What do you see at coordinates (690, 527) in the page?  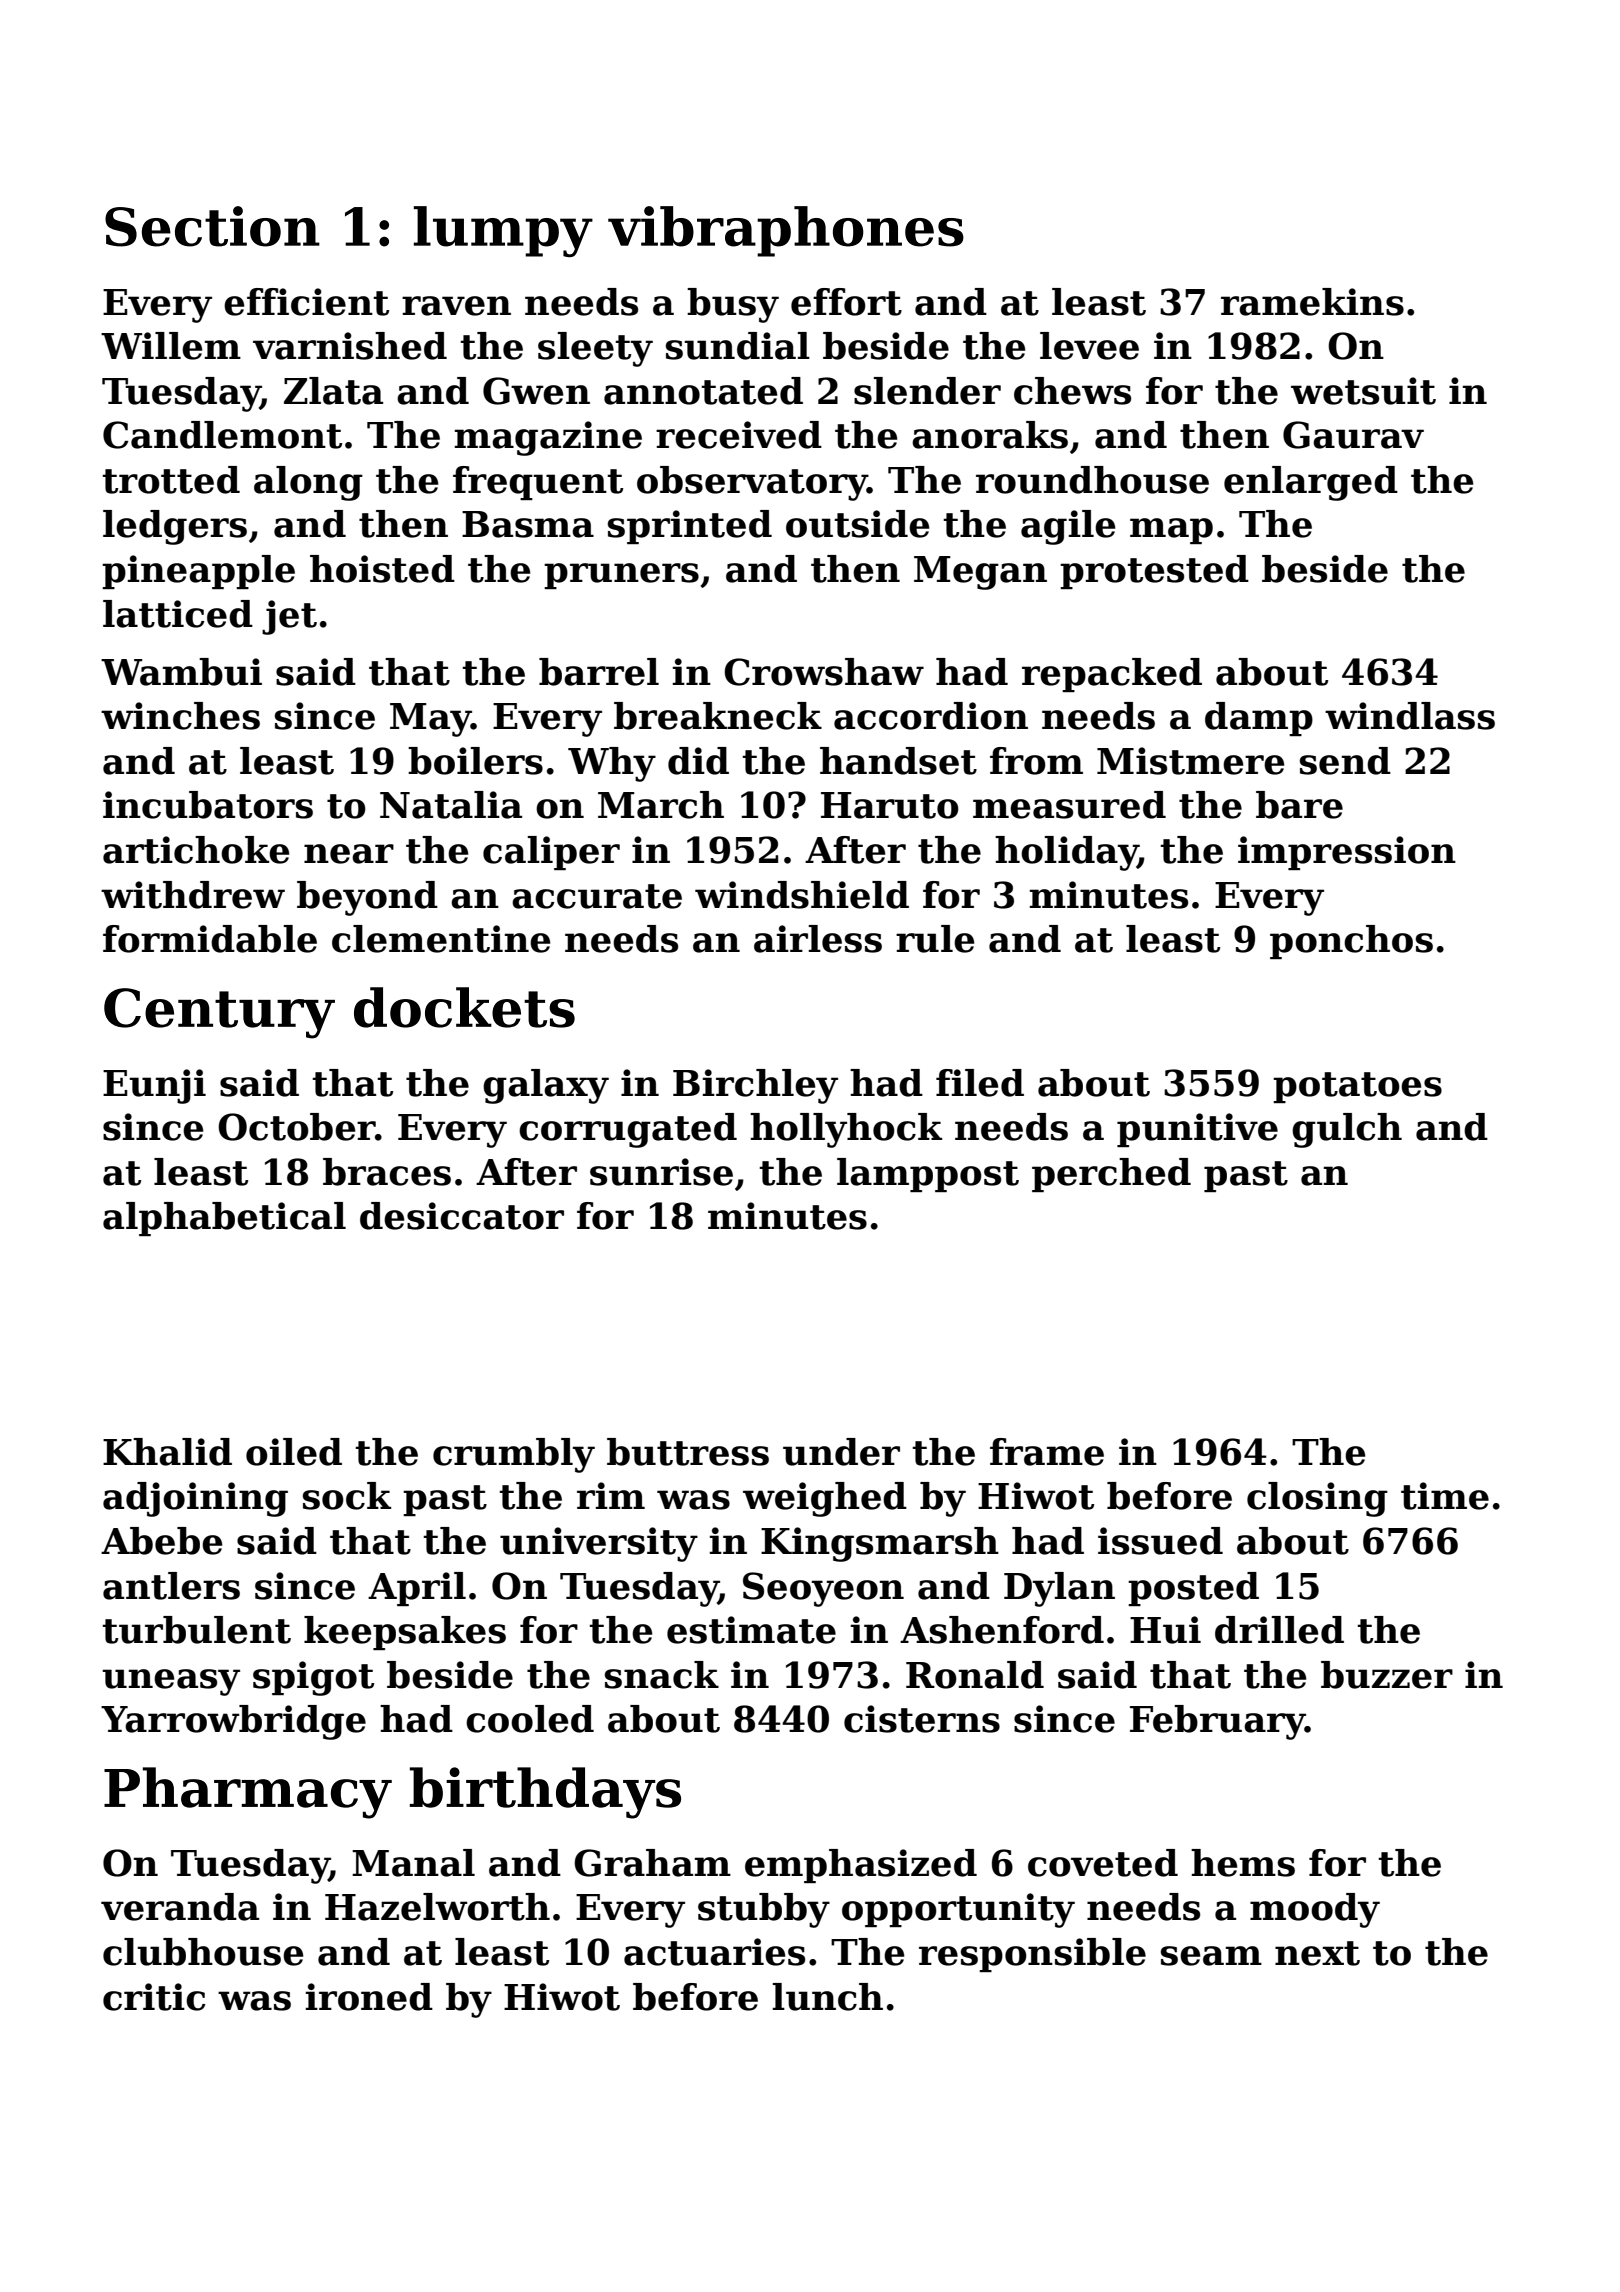 I see `sprinted` at bounding box center [690, 527].
